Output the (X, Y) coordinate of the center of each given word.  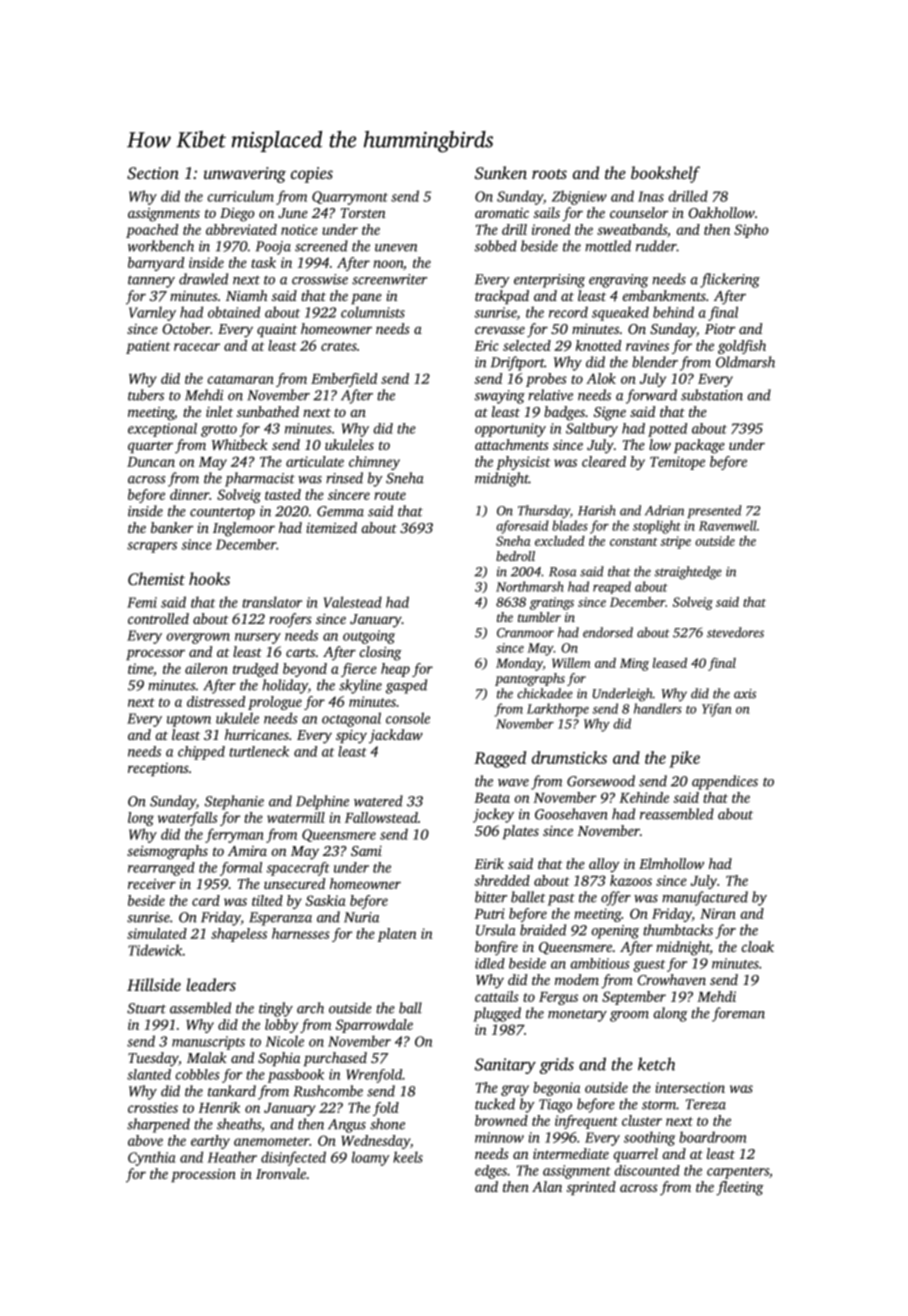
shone (387, 1124)
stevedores (735, 632)
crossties (153, 1107)
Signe (610, 413)
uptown (189, 721)
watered (378, 801)
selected (527, 345)
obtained (234, 312)
